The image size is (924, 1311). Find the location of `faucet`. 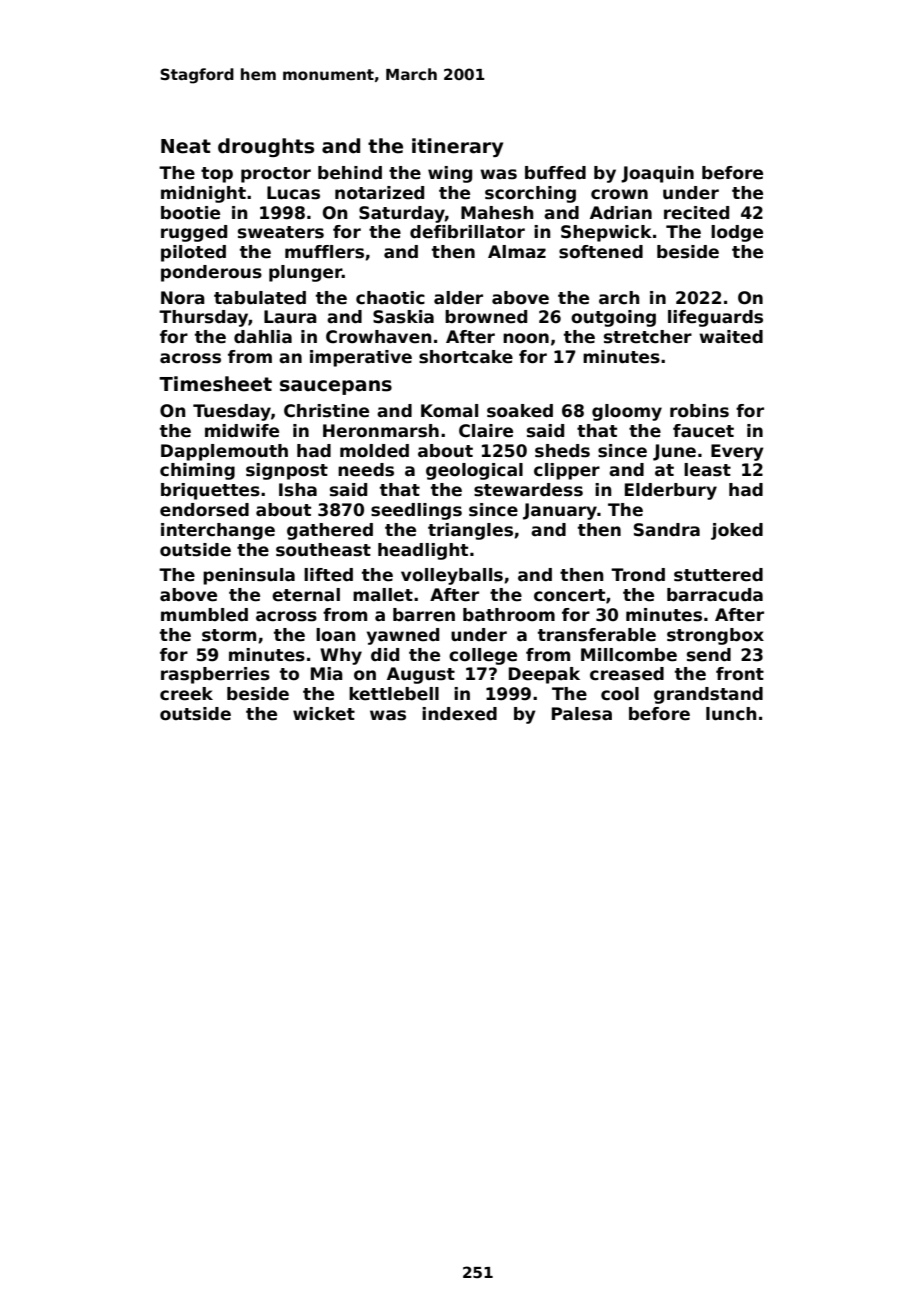

faucet is located at coordinates (703, 431).
